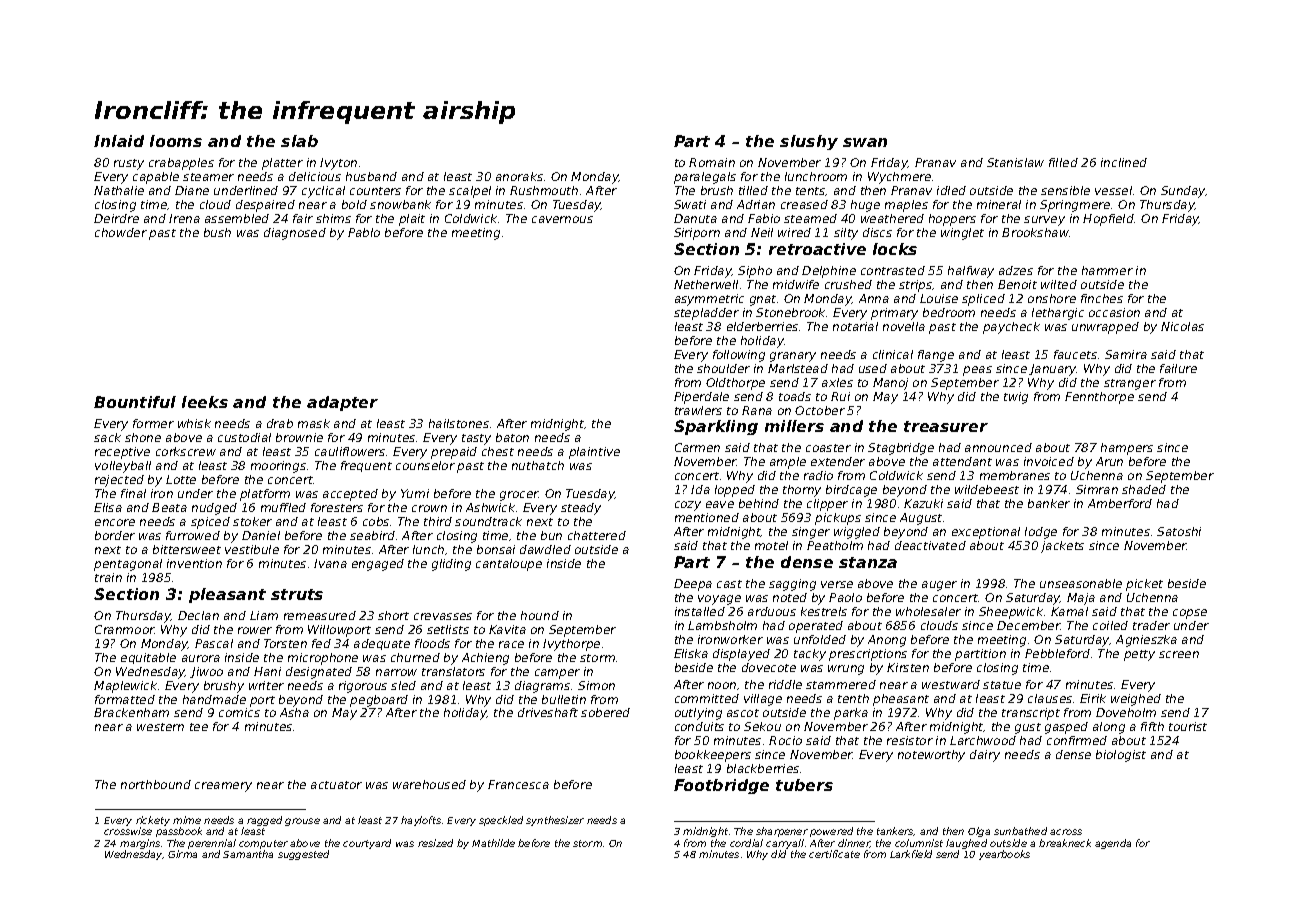 The height and width of the screenshot is (924, 1308). What do you see at coordinates (1109, 461) in the screenshot?
I see `Arun` at bounding box center [1109, 461].
